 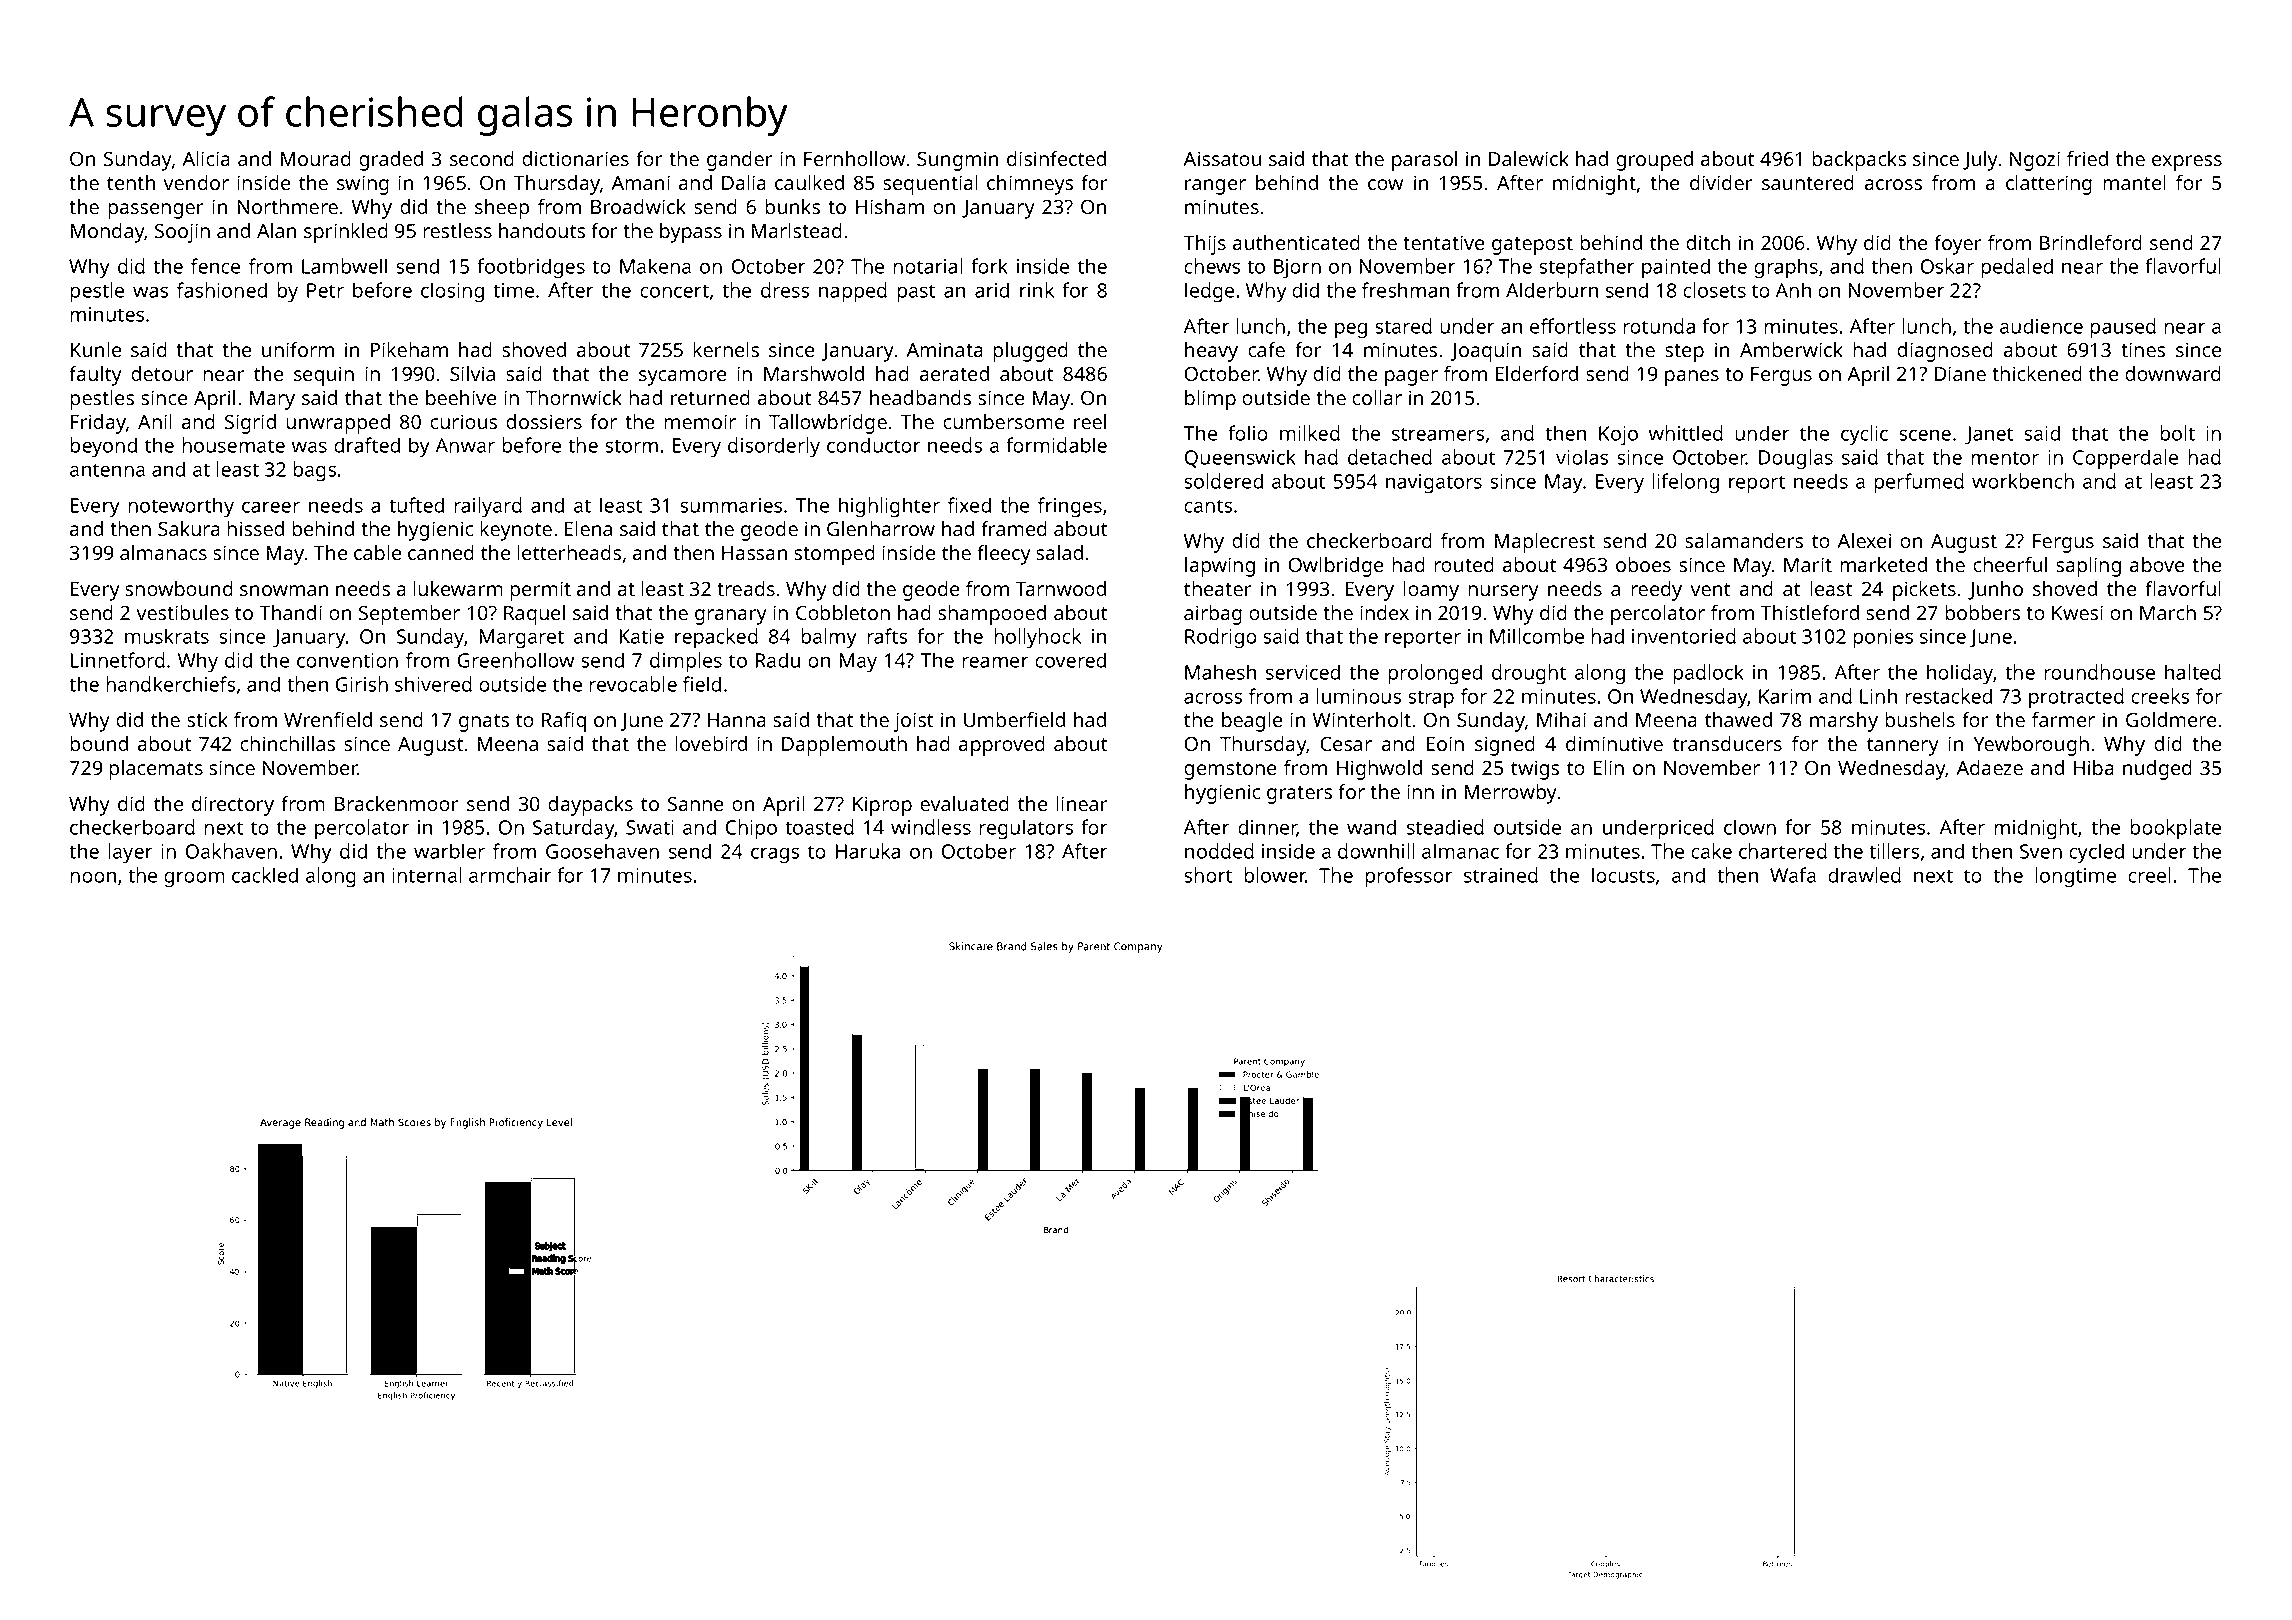 What do you see at coordinates (194, 879) in the screenshot?
I see `groom` at bounding box center [194, 879].
